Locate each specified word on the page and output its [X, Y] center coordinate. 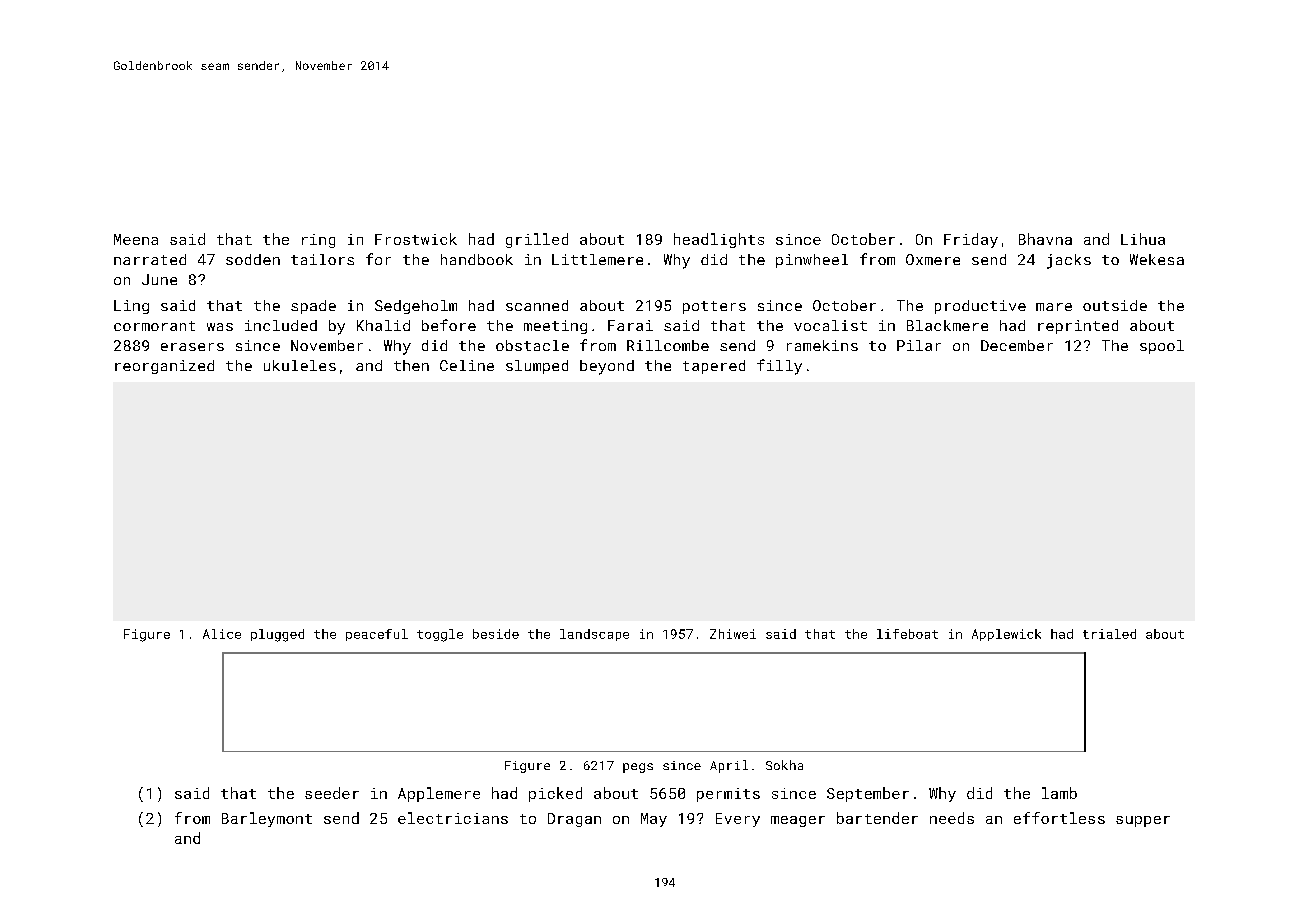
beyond [607, 367]
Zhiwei [733, 634]
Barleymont [267, 819]
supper [1143, 821]
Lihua [1143, 239]
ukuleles [300, 365]
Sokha [784, 765]
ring [318, 241]
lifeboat [907, 634]
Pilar [919, 345]
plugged [277, 635]
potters [714, 307]
